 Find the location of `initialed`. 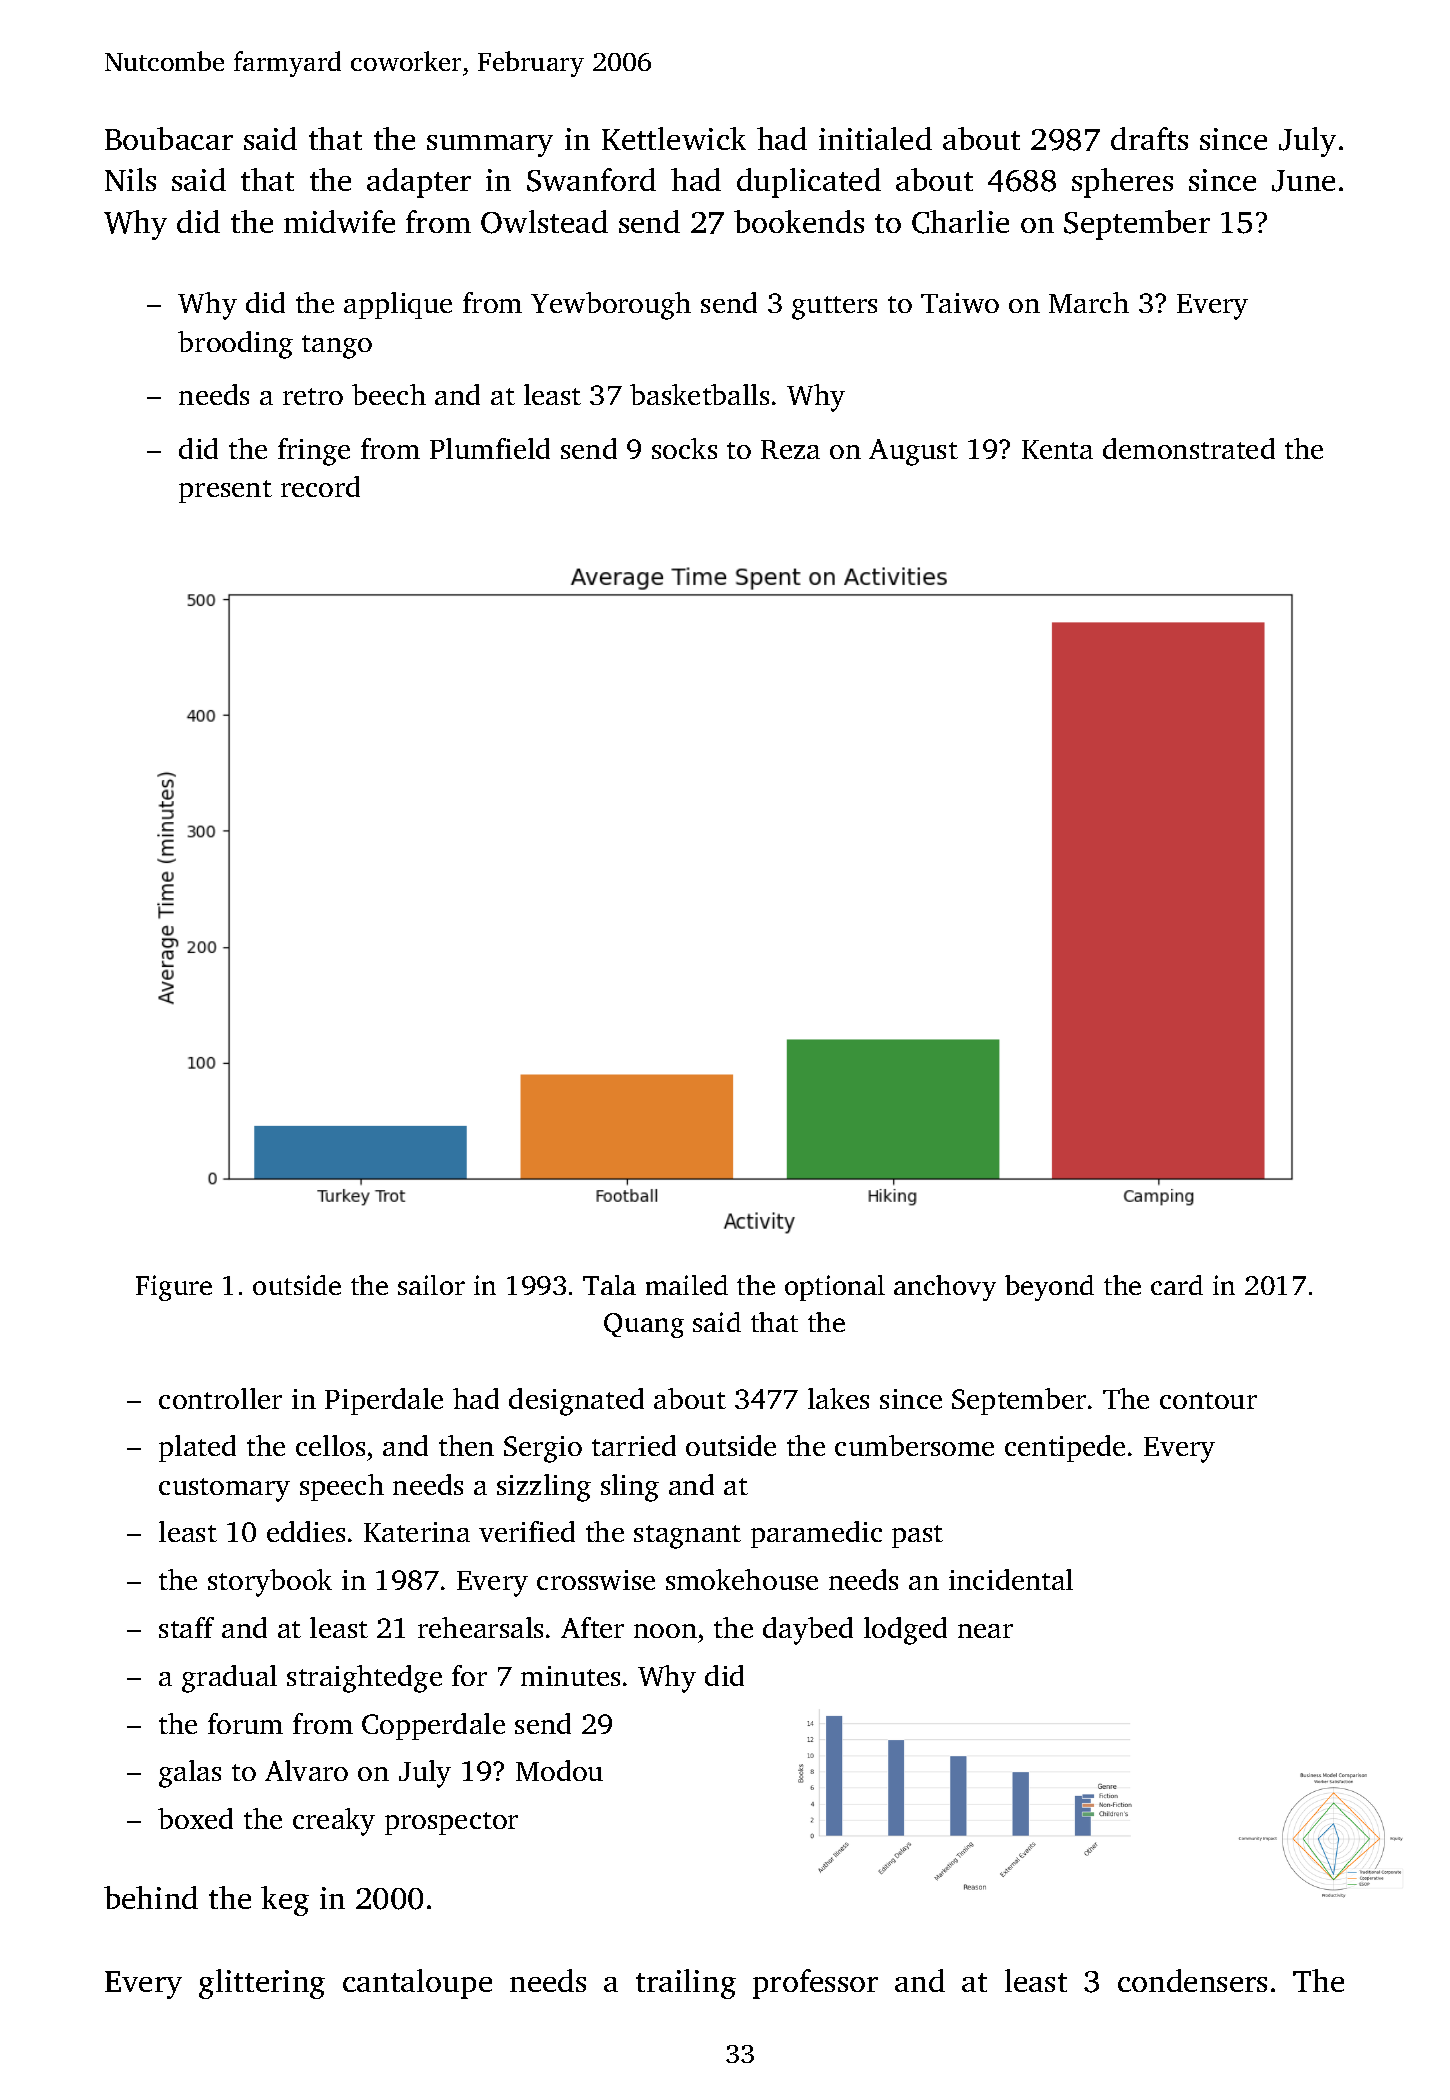

initialed is located at coordinates (875, 138).
